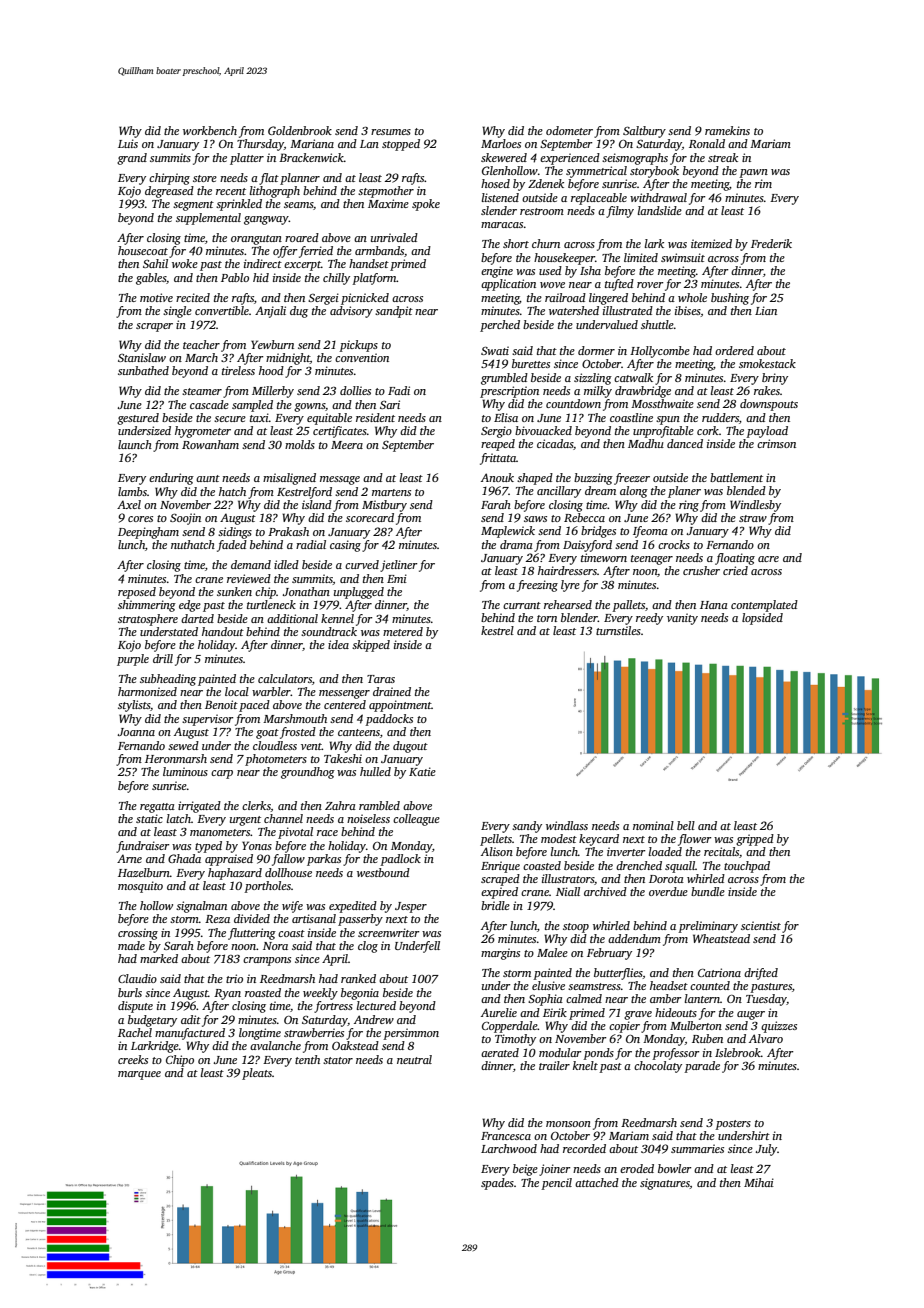  Describe the element at coordinates (368, 818) in the image. I see `noiseless` at that location.
